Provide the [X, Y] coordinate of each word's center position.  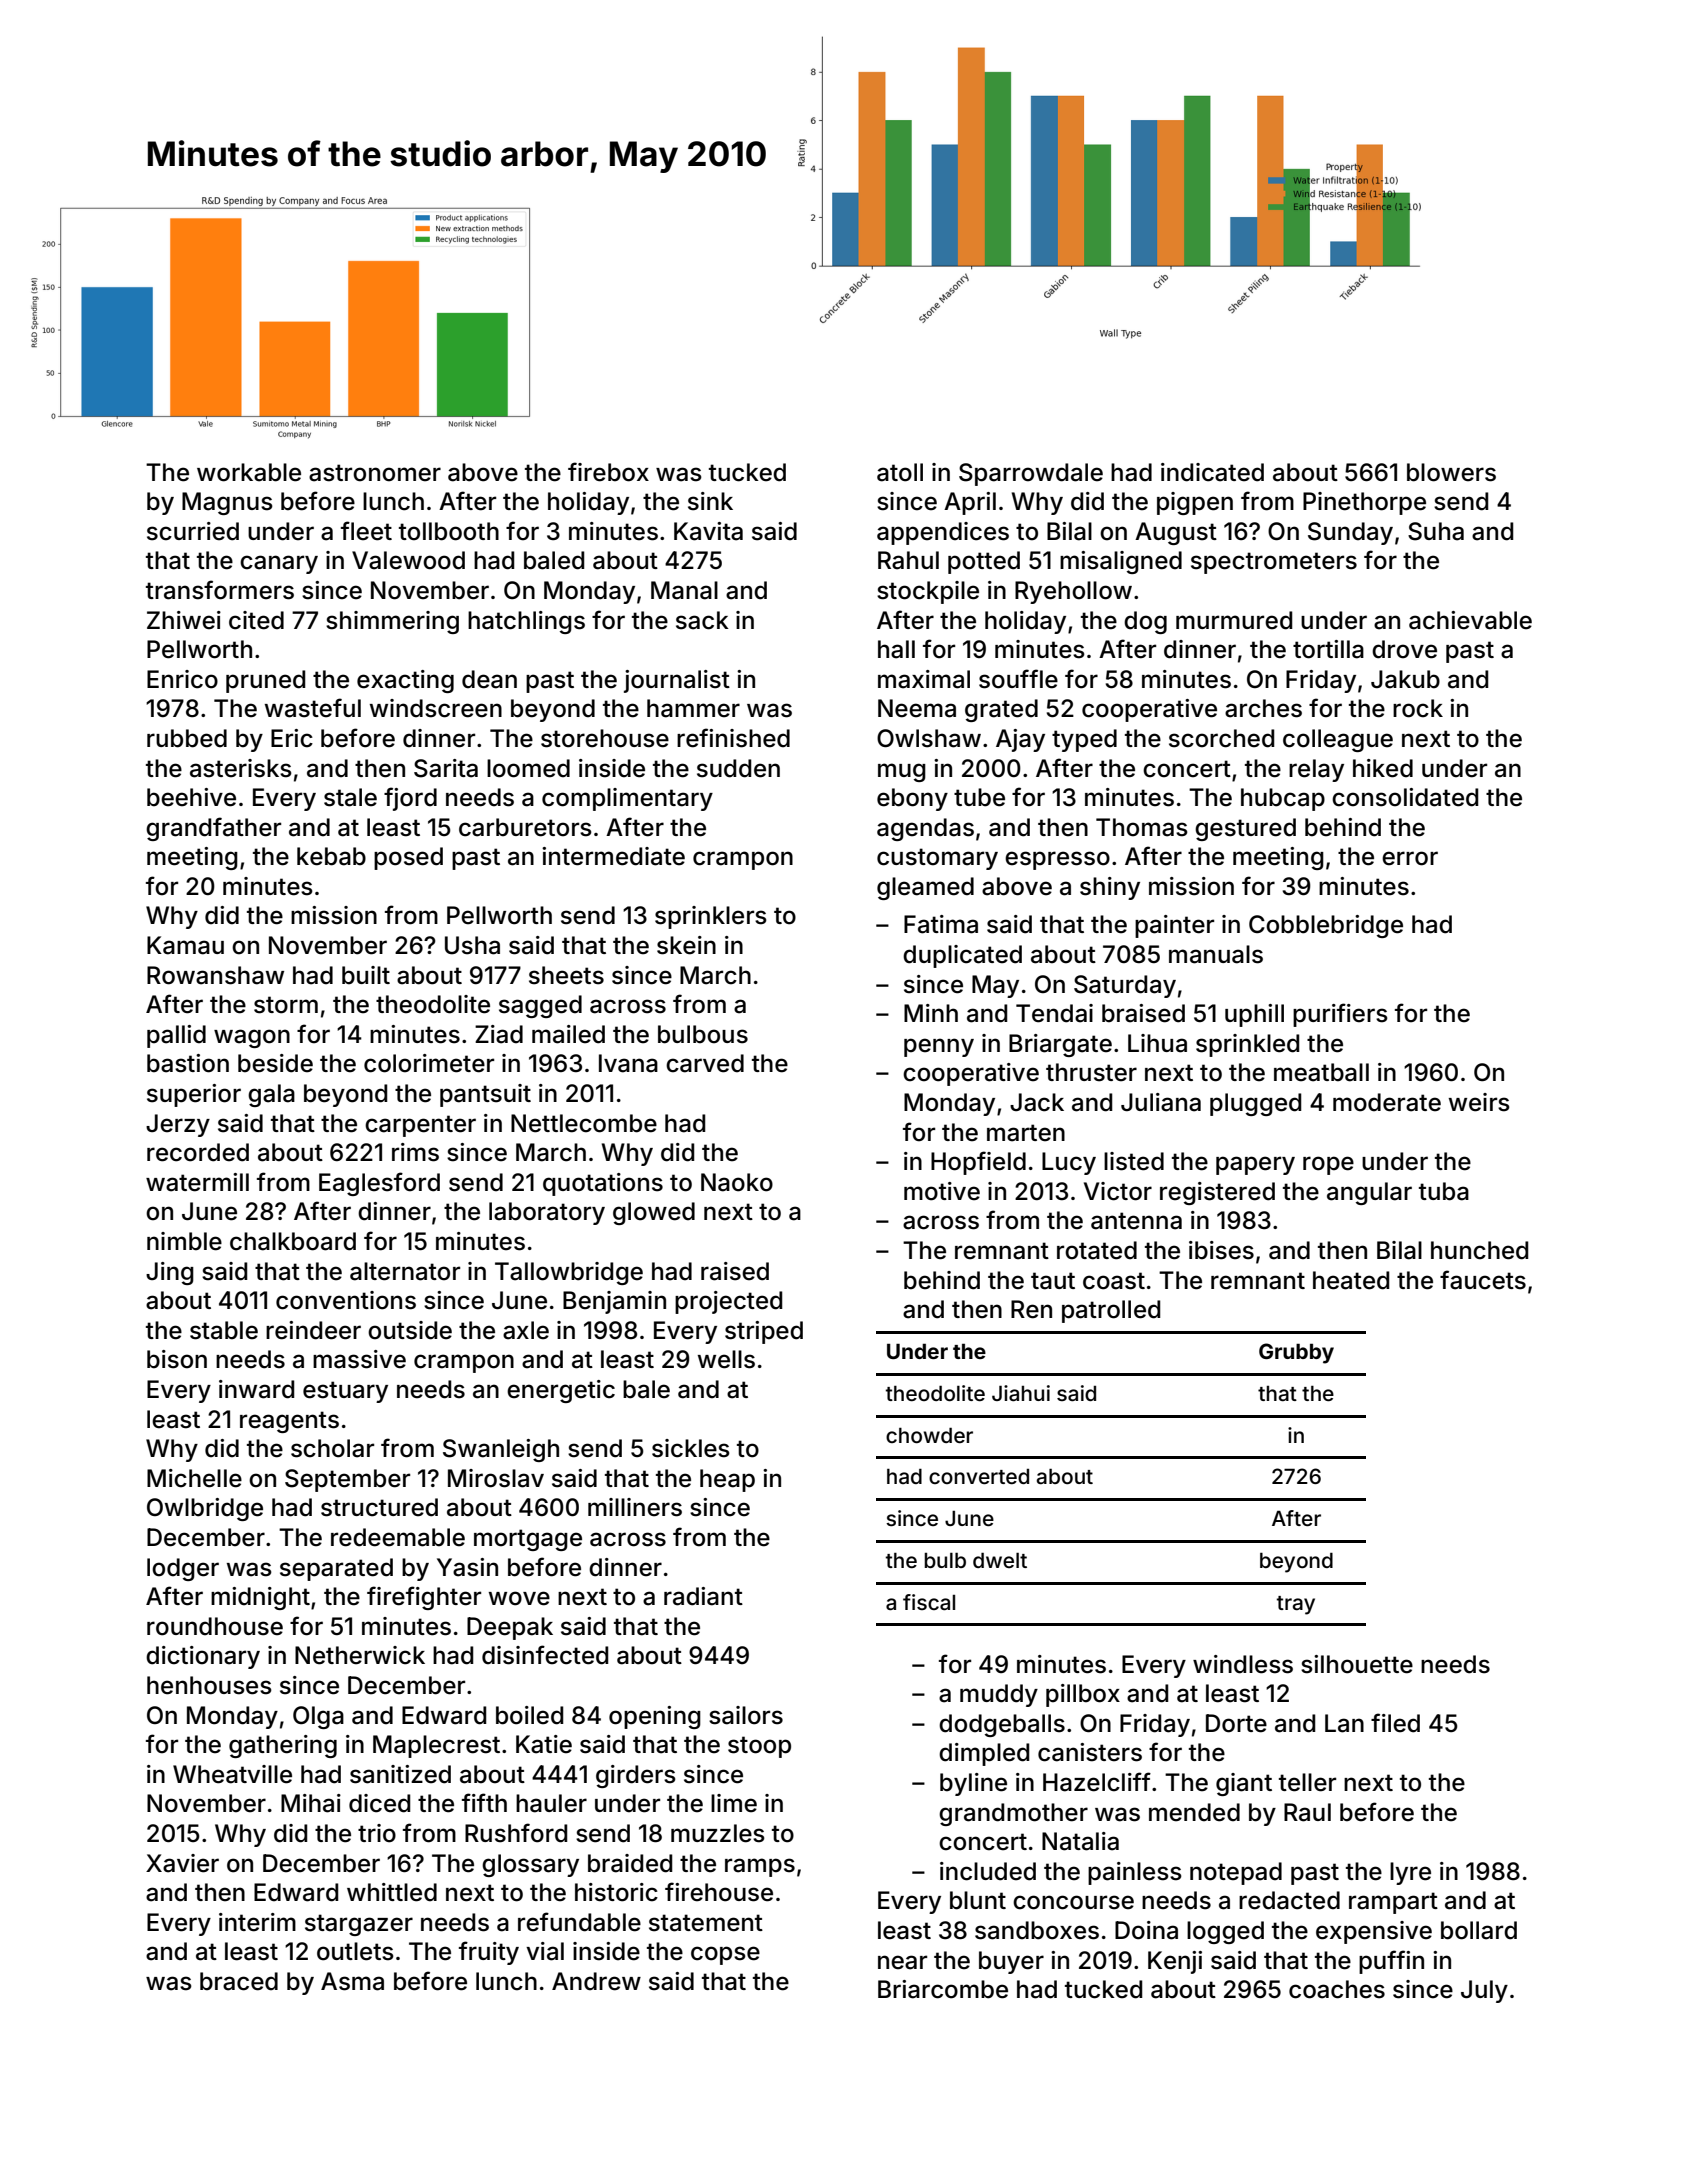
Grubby [1296, 1353]
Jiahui [1021, 1393]
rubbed [187, 738]
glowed [654, 1213]
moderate [1387, 1102]
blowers [1451, 472]
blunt [978, 1900]
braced [239, 1981]
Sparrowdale [1031, 474]
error [1410, 858]
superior [194, 1095]
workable [249, 472]
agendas [925, 829]
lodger [183, 1569]
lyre [1410, 1873]
